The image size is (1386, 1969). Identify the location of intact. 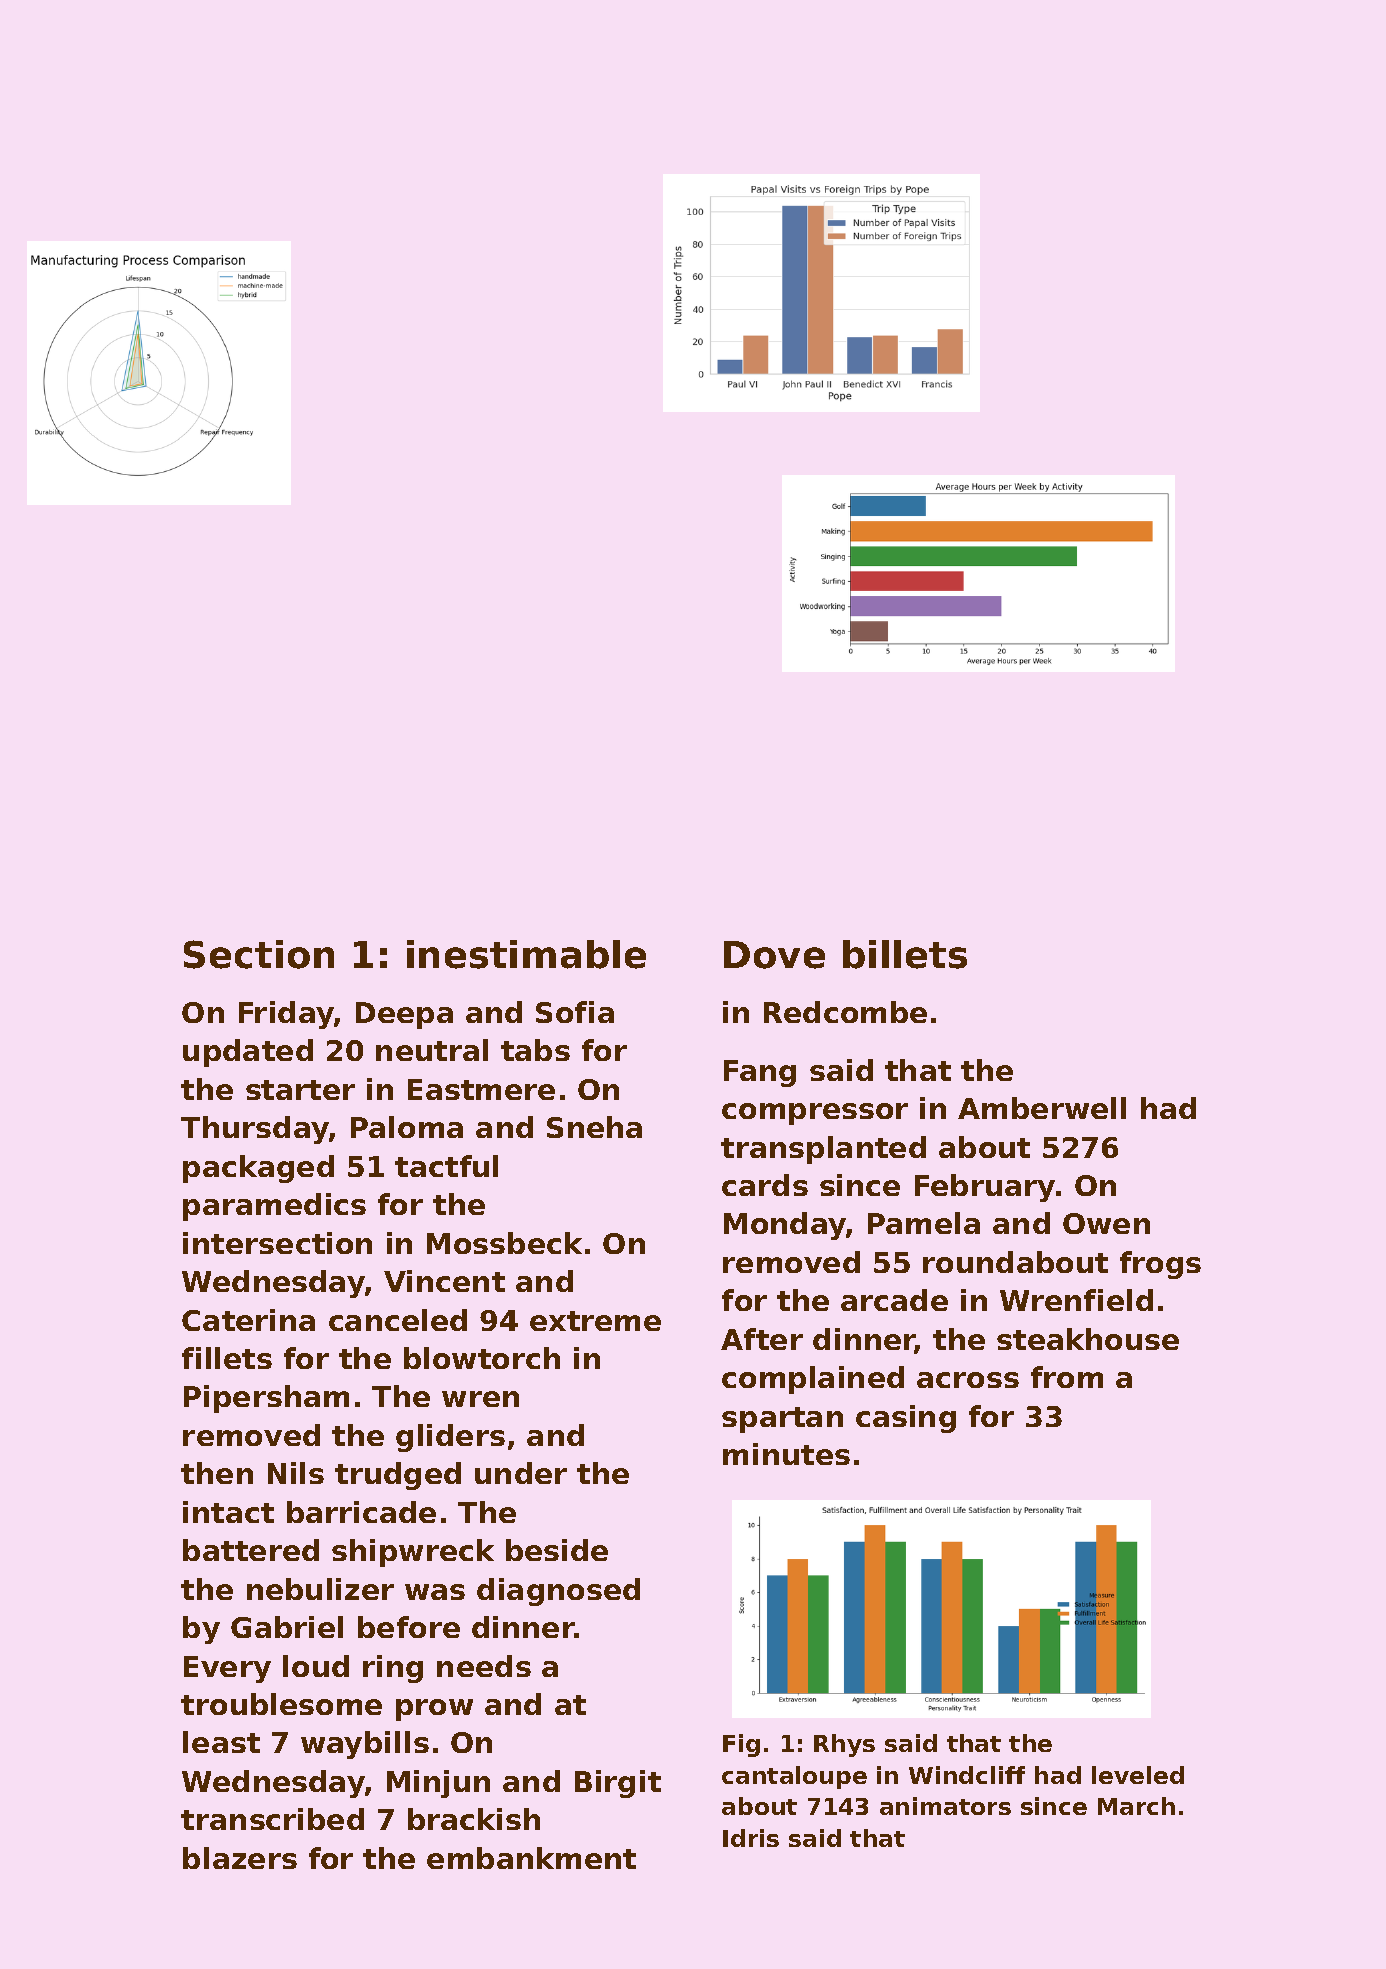
(228, 1512).
